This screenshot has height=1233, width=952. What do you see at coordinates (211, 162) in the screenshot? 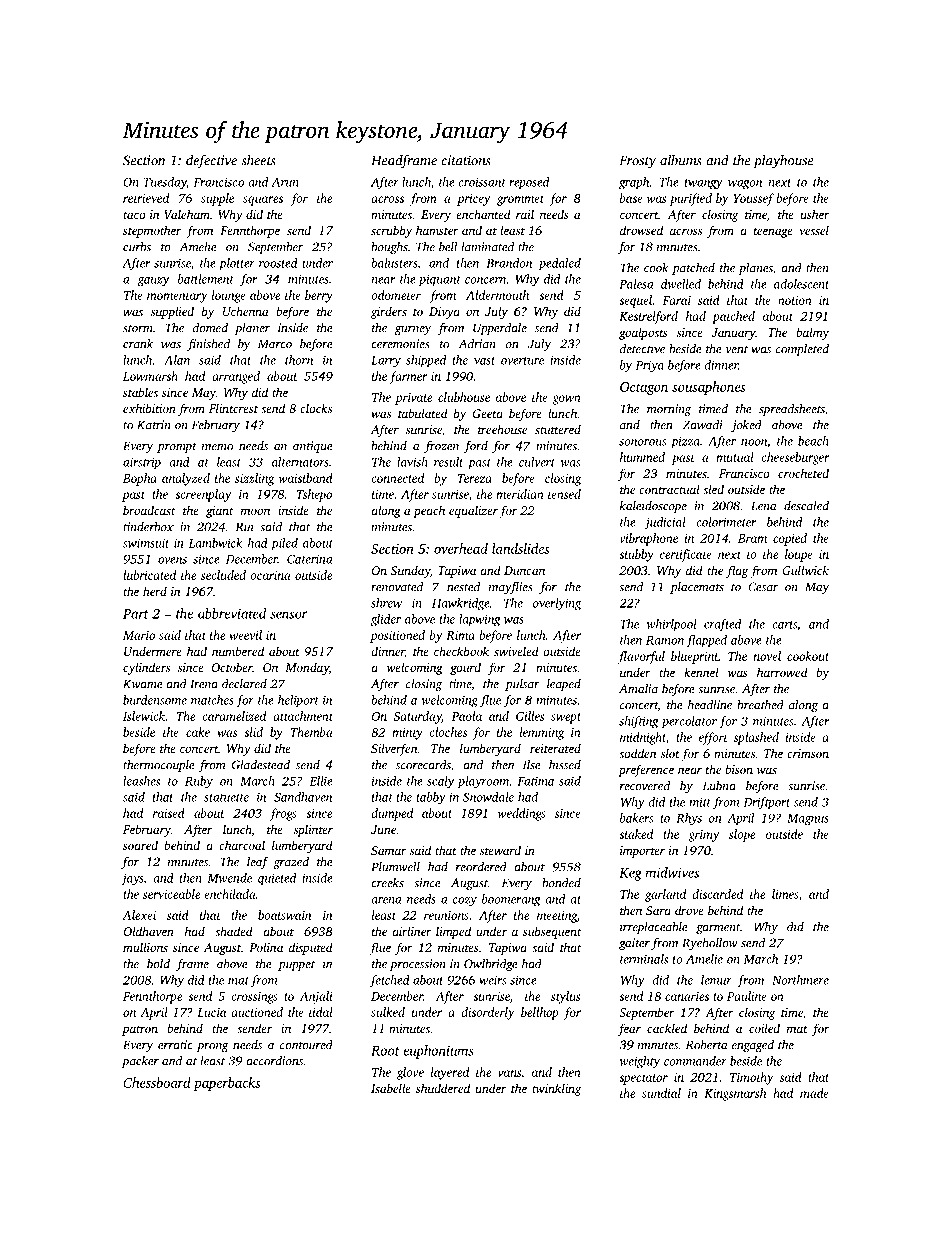
I see `defective` at bounding box center [211, 162].
